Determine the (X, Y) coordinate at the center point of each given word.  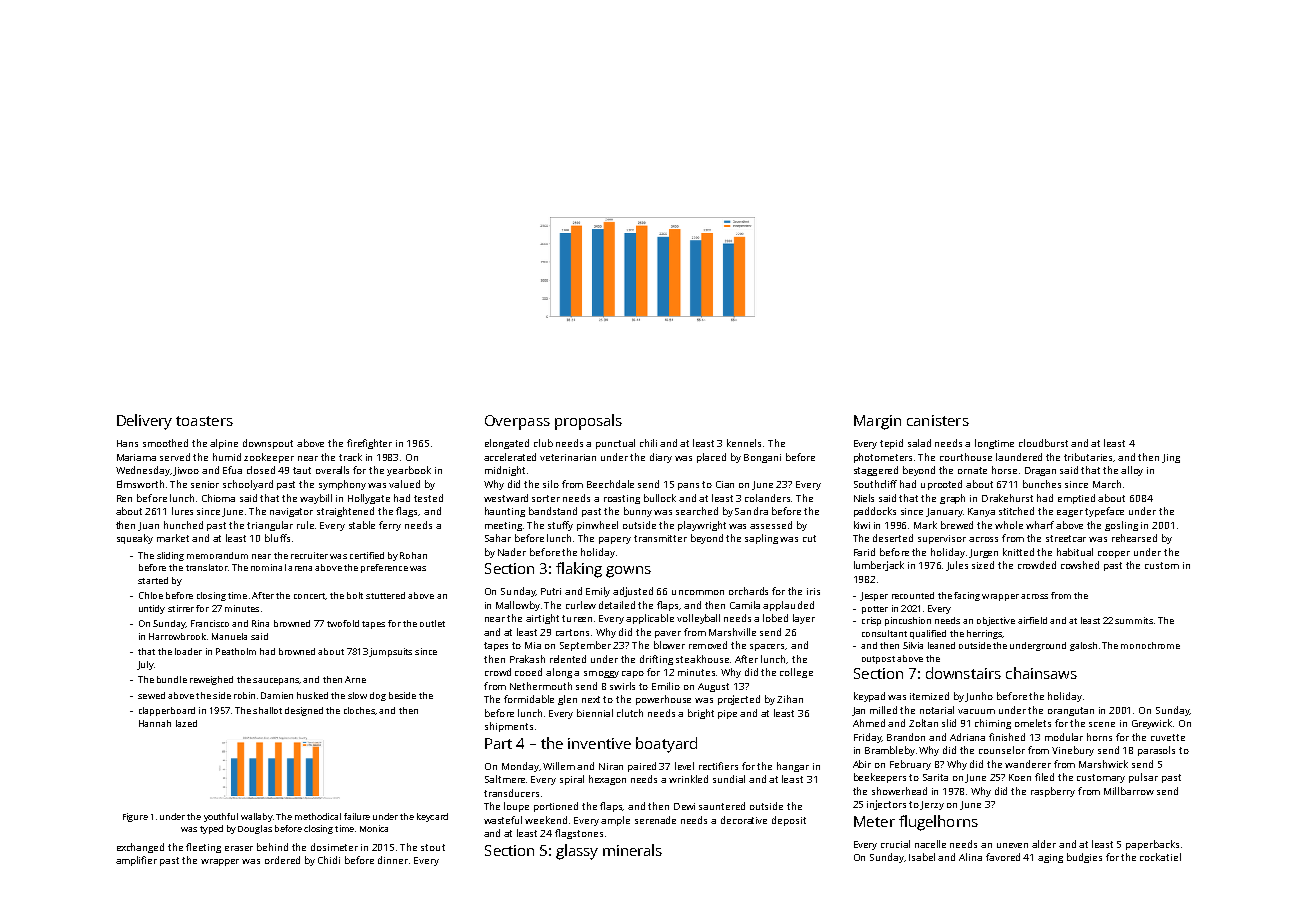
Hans (127, 443)
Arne (355, 679)
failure (357, 816)
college (796, 673)
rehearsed (1134, 538)
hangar (793, 767)
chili (648, 443)
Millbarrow (1129, 791)
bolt (355, 595)
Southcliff (875, 484)
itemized (929, 696)
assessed (771, 525)
